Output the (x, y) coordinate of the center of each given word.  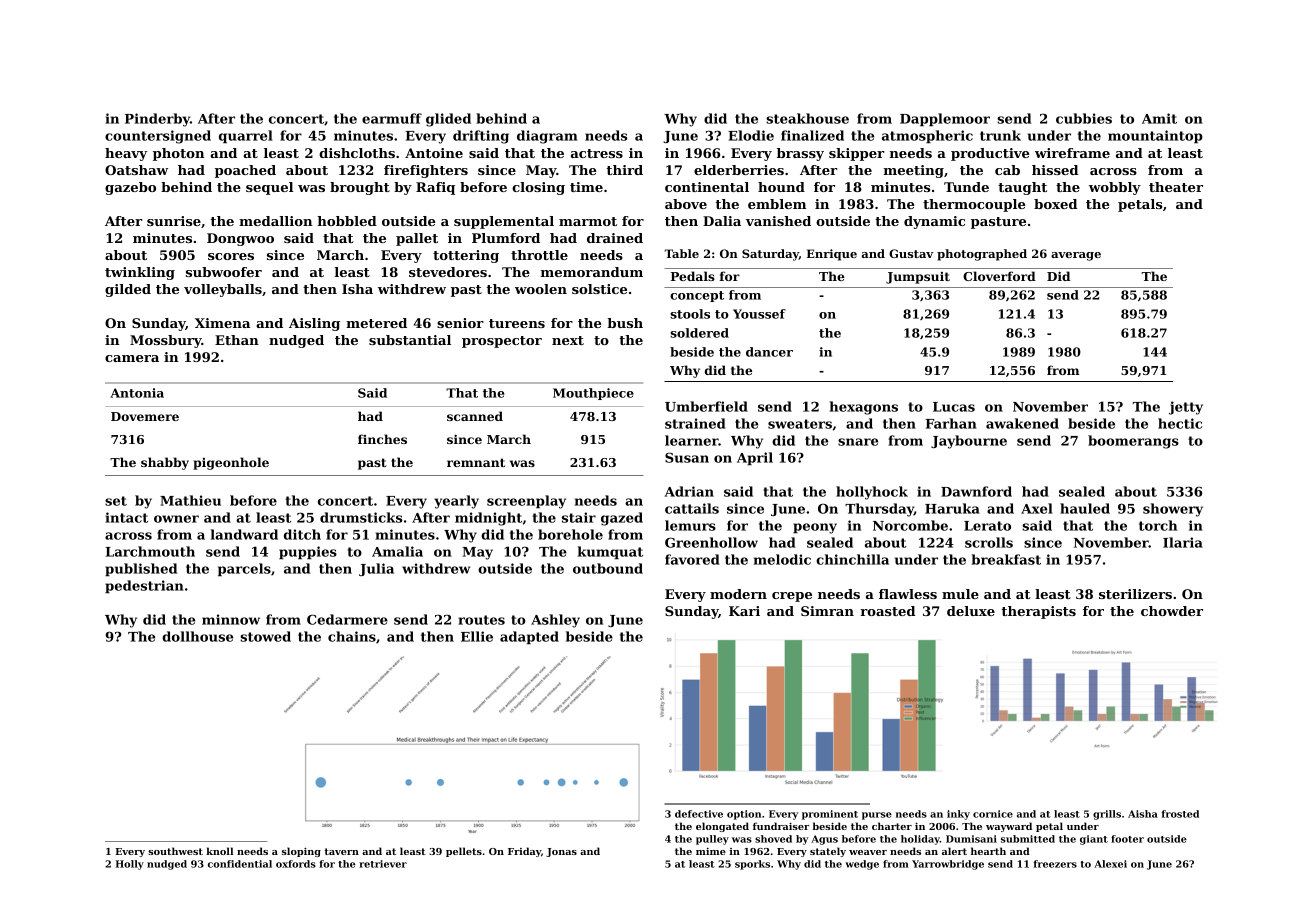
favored (692, 559)
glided (448, 120)
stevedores (448, 272)
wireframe (1072, 153)
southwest (175, 851)
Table (682, 253)
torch (1158, 525)
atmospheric (927, 136)
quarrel (246, 136)
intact (126, 517)
